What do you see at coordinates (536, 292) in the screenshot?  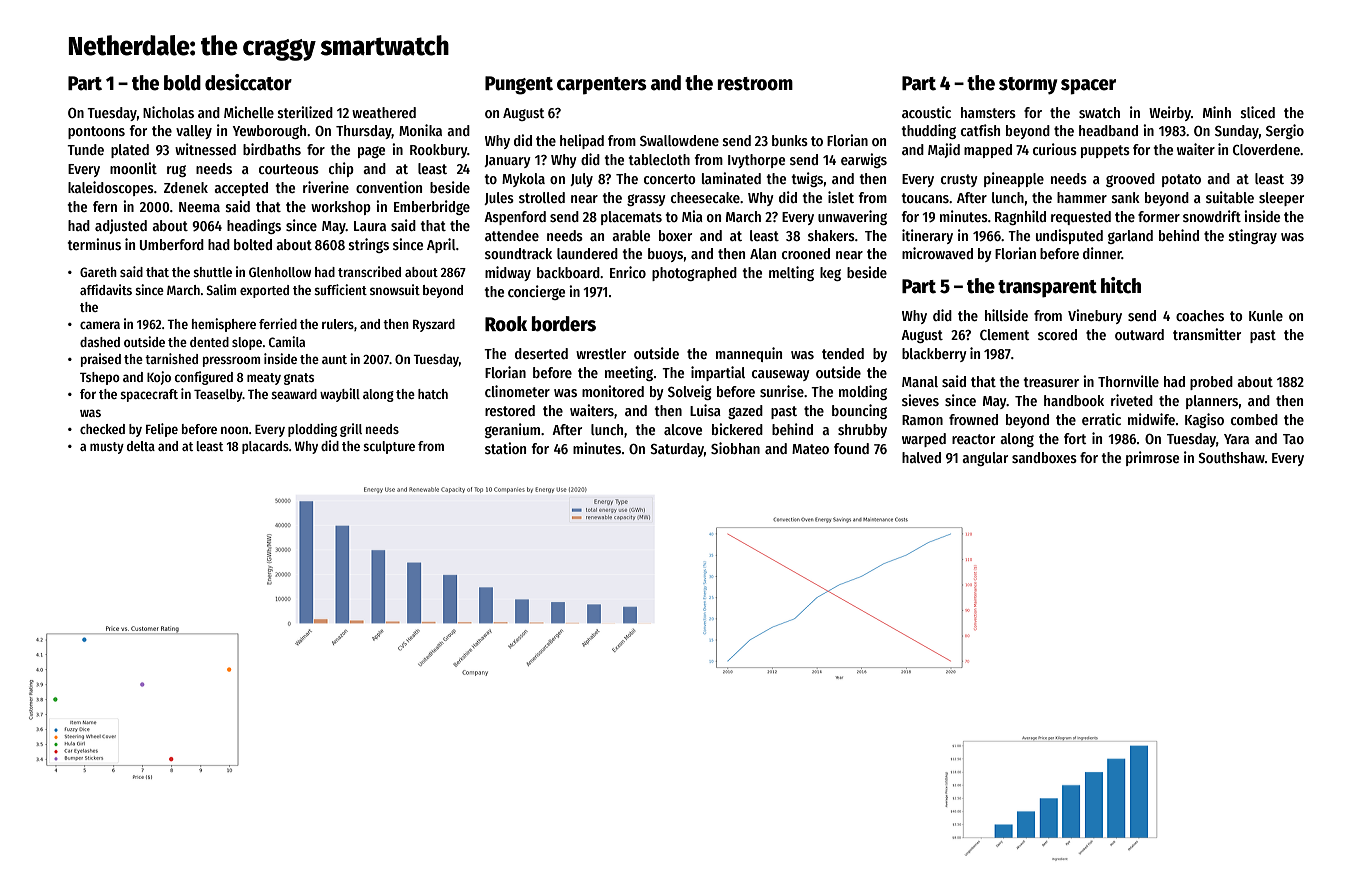 I see `concierge` at bounding box center [536, 292].
